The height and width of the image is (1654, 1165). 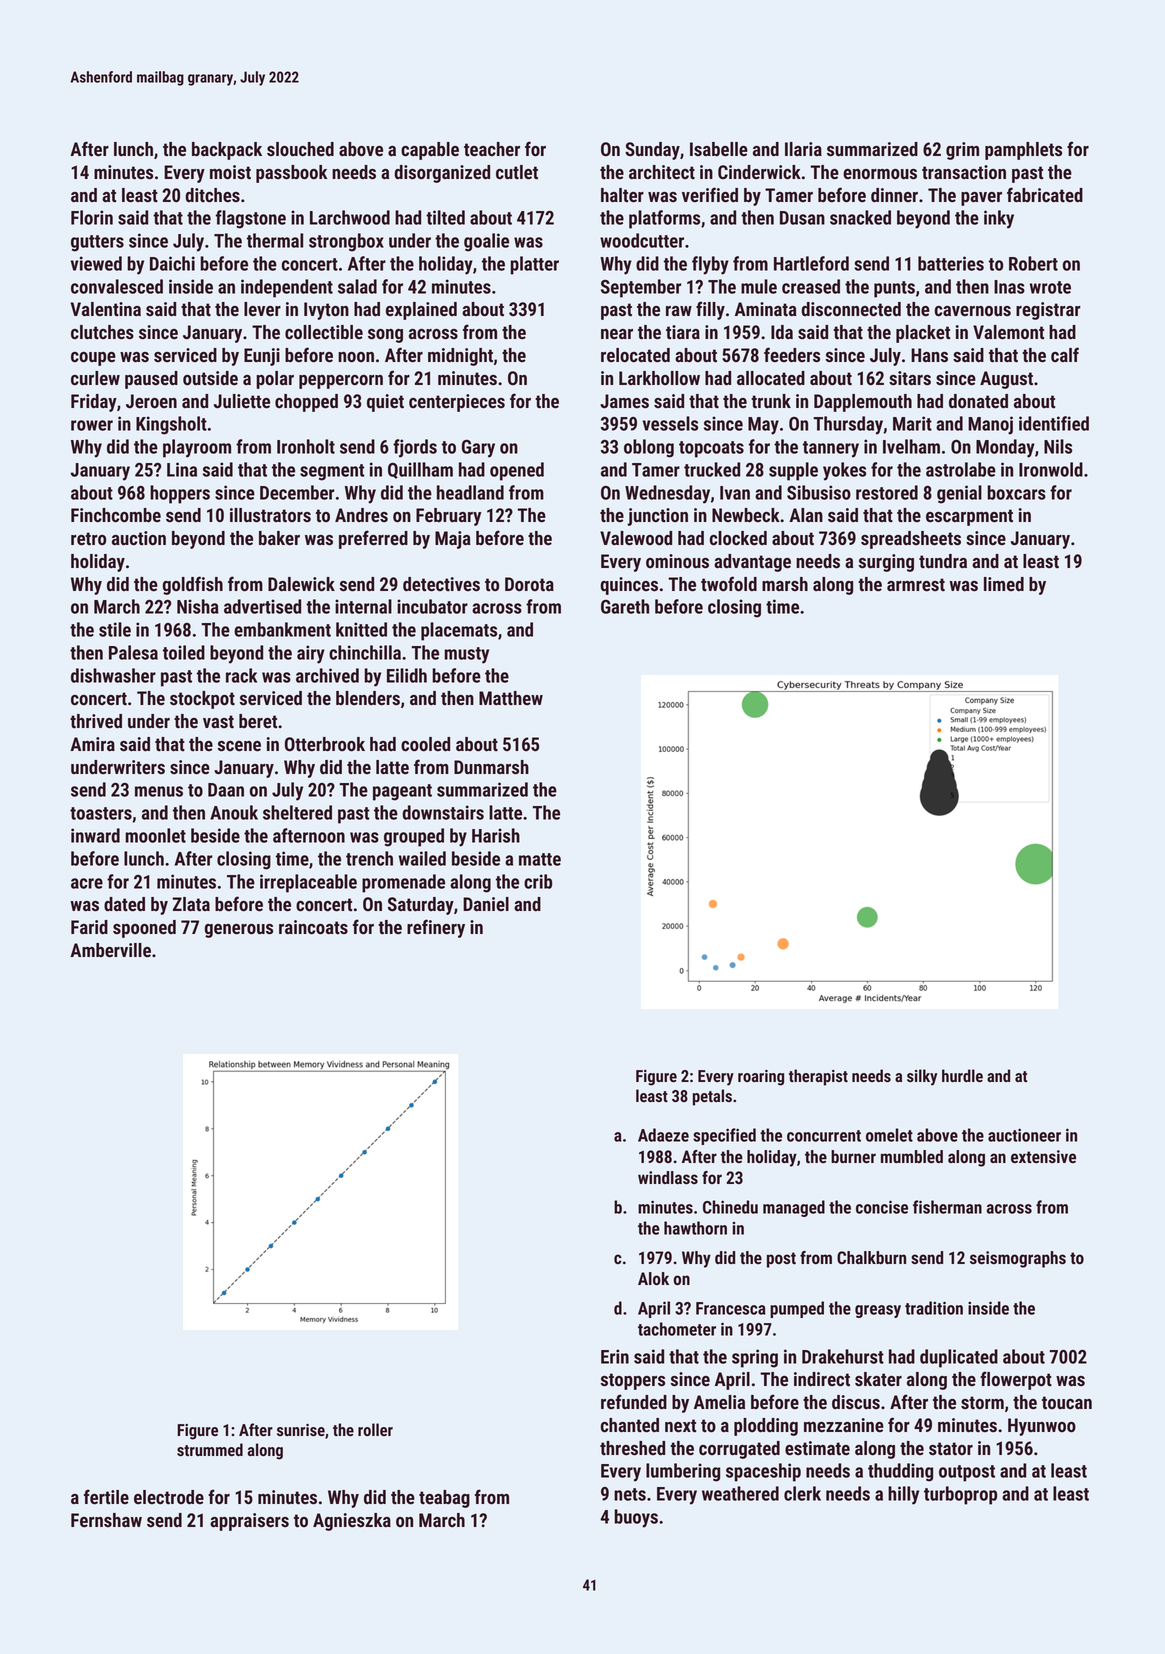 What do you see at coordinates (106, 1520) in the image?
I see `Fernshaw` at bounding box center [106, 1520].
